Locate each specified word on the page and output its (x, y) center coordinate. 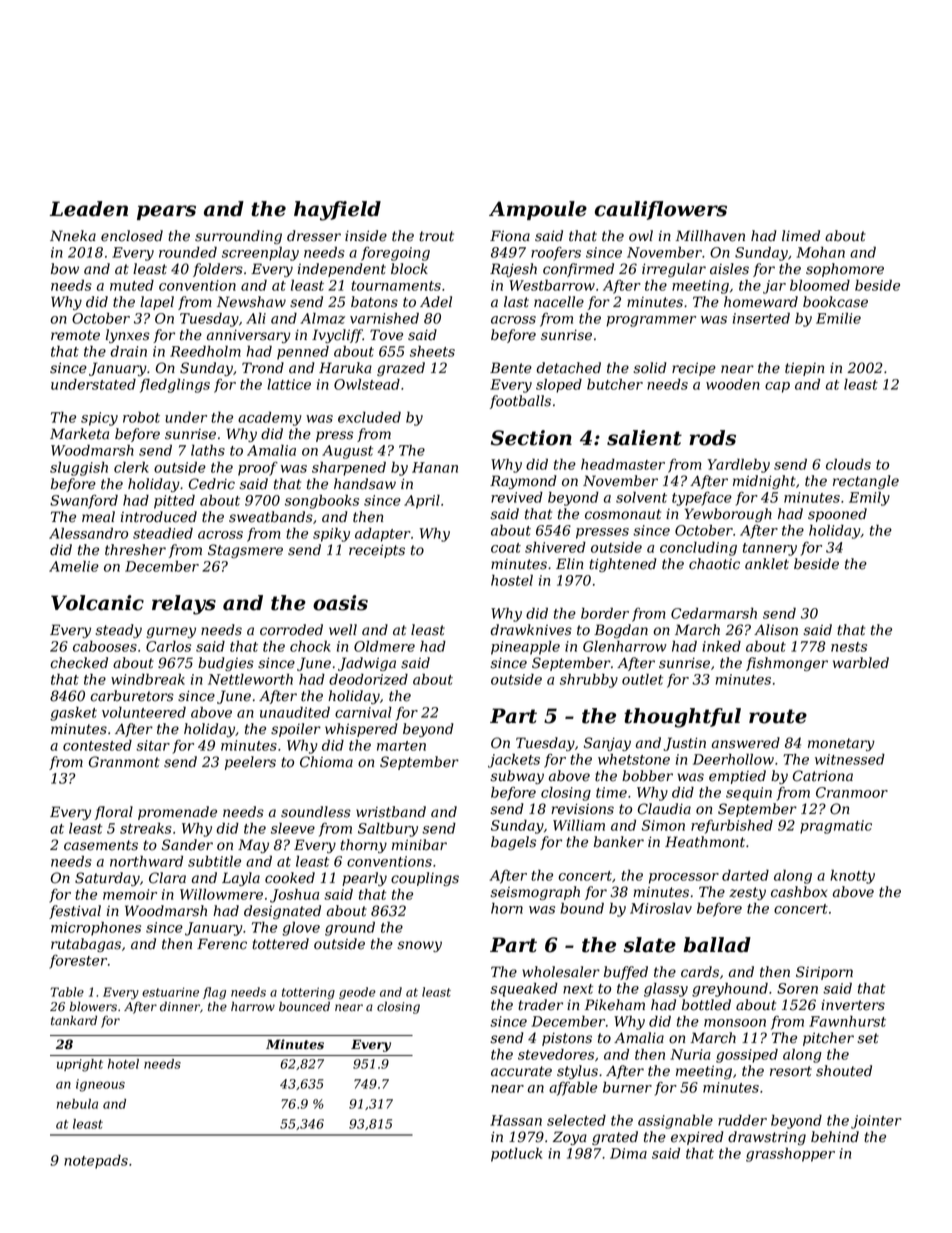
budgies (226, 664)
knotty (852, 877)
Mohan (820, 252)
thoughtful (682, 718)
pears (166, 212)
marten (401, 746)
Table (67, 992)
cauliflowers (661, 210)
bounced (304, 1006)
